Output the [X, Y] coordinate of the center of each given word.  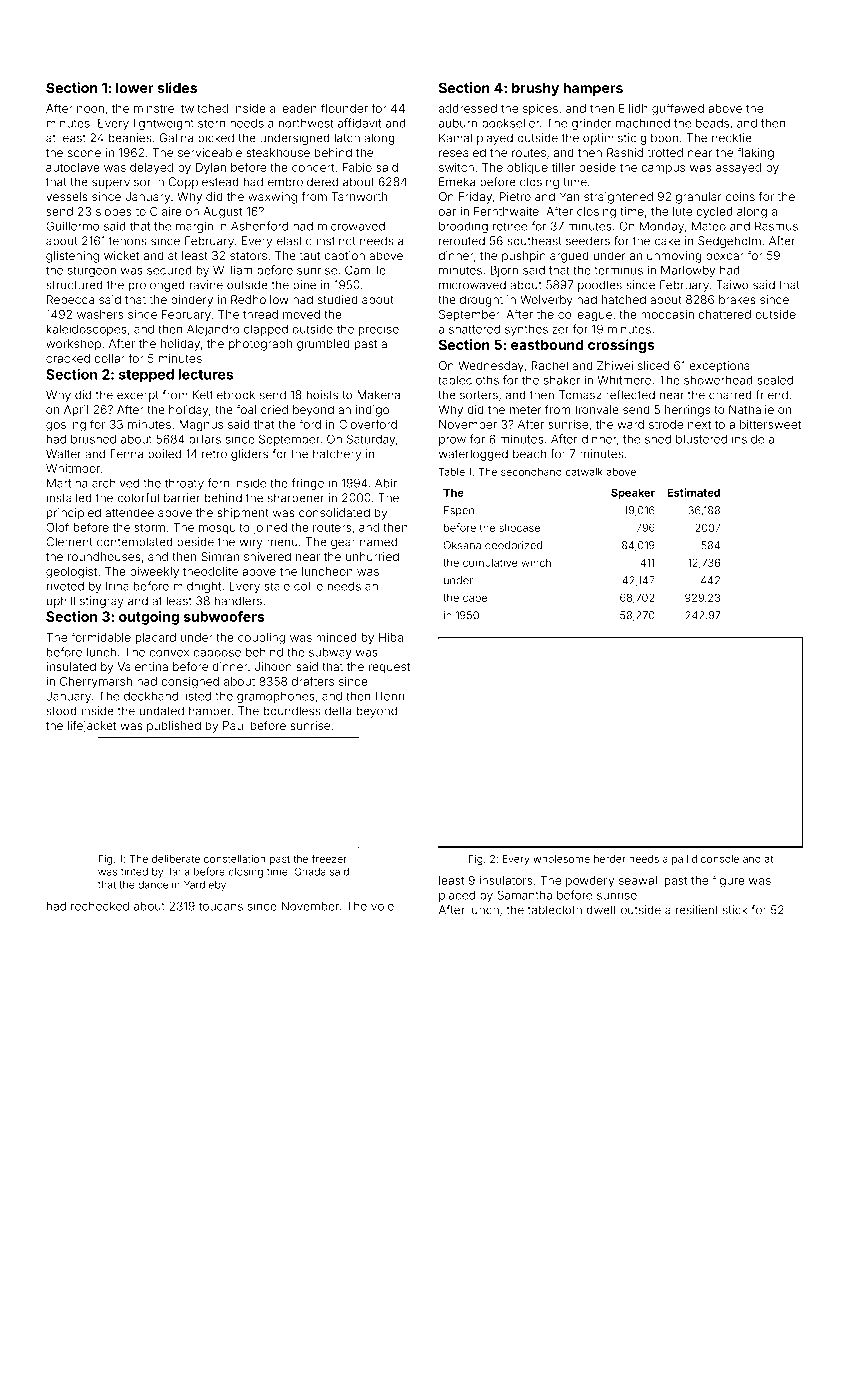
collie [308, 586]
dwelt [601, 910]
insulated [71, 666]
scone [84, 153]
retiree [510, 226]
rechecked [100, 906]
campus [663, 169]
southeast [534, 241]
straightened [618, 198]
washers [100, 314]
